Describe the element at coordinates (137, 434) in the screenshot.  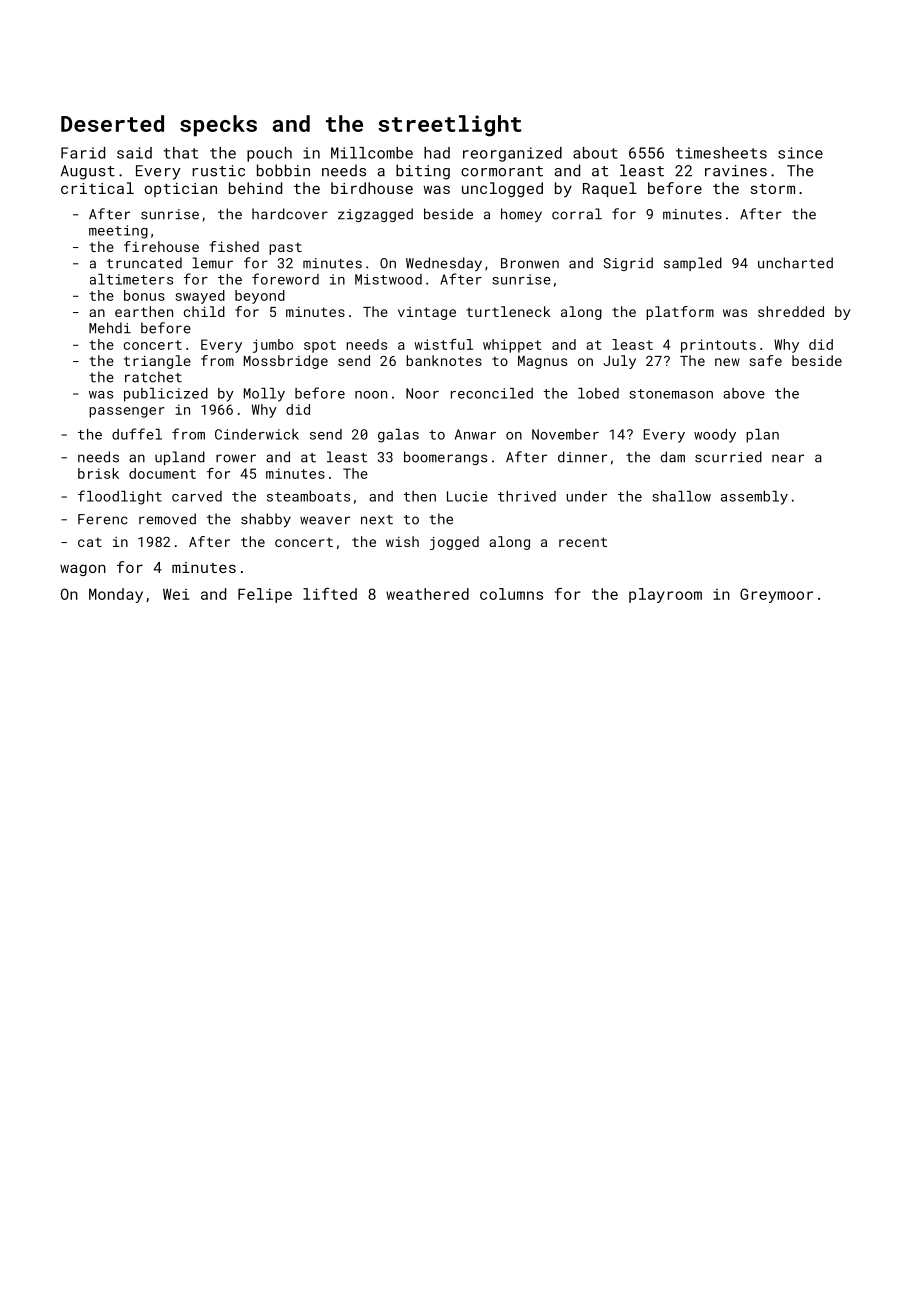
I see `duffel` at that location.
